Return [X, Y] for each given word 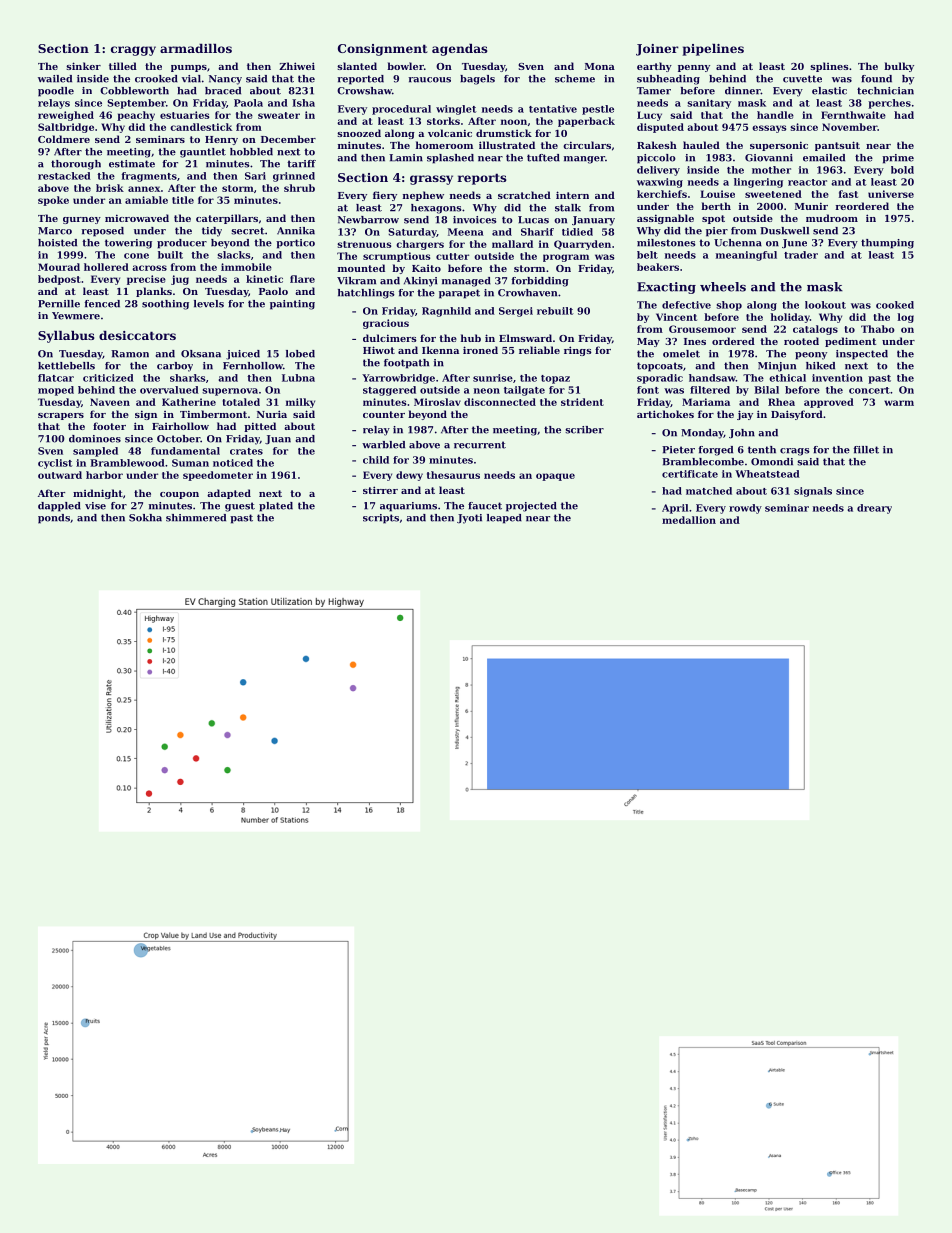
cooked [895, 305]
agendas [460, 50]
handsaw [712, 378]
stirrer [380, 490]
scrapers [61, 416]
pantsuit [837, 146]
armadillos [196, 48]
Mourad [59, 267]
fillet [866, 450]
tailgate [524, 391]
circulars [587, 145]
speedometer [218, 476]
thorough [76, 165]
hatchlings [366, 294]
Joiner [657, 50]
